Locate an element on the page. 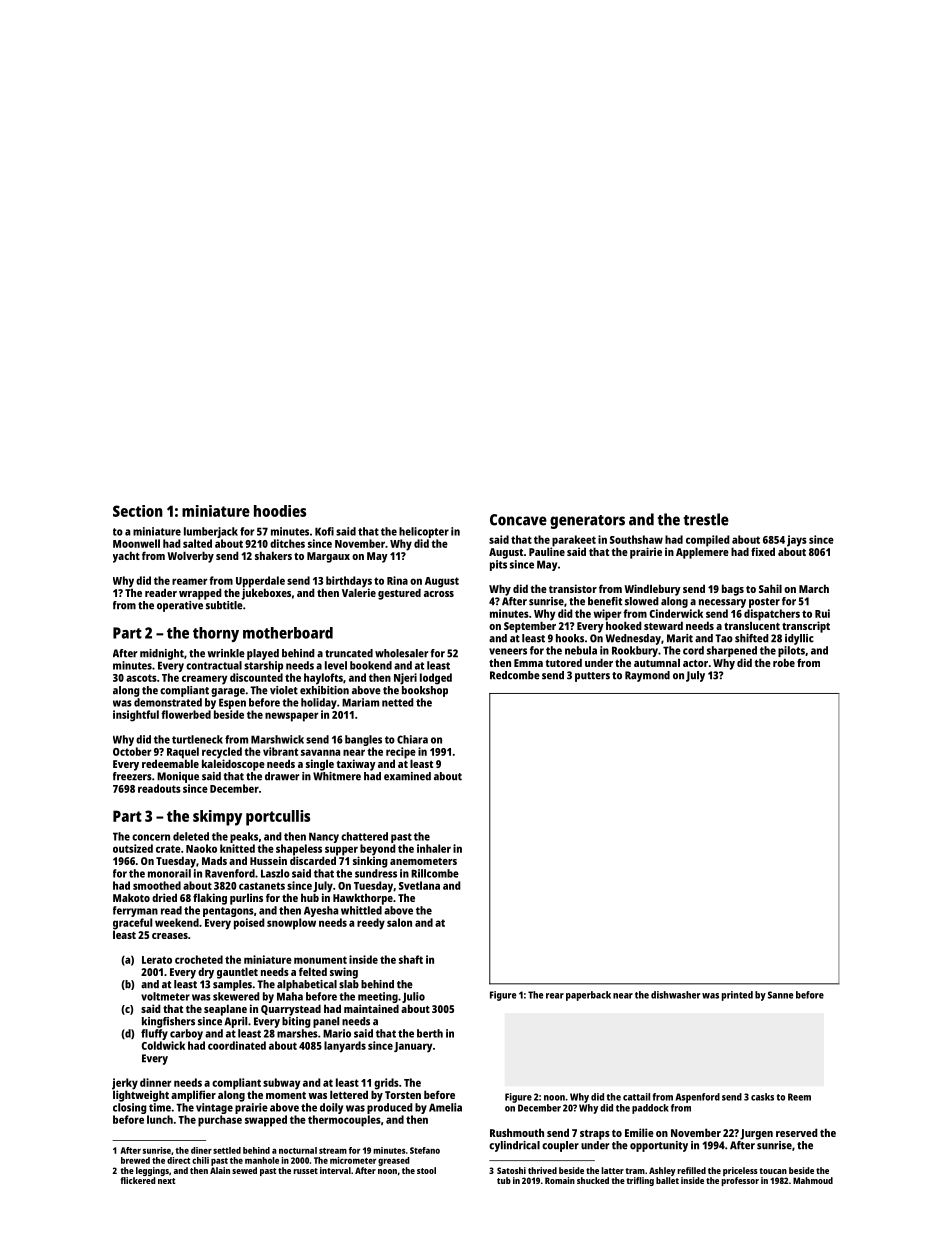  printed is located at coordinates (737, 996).
